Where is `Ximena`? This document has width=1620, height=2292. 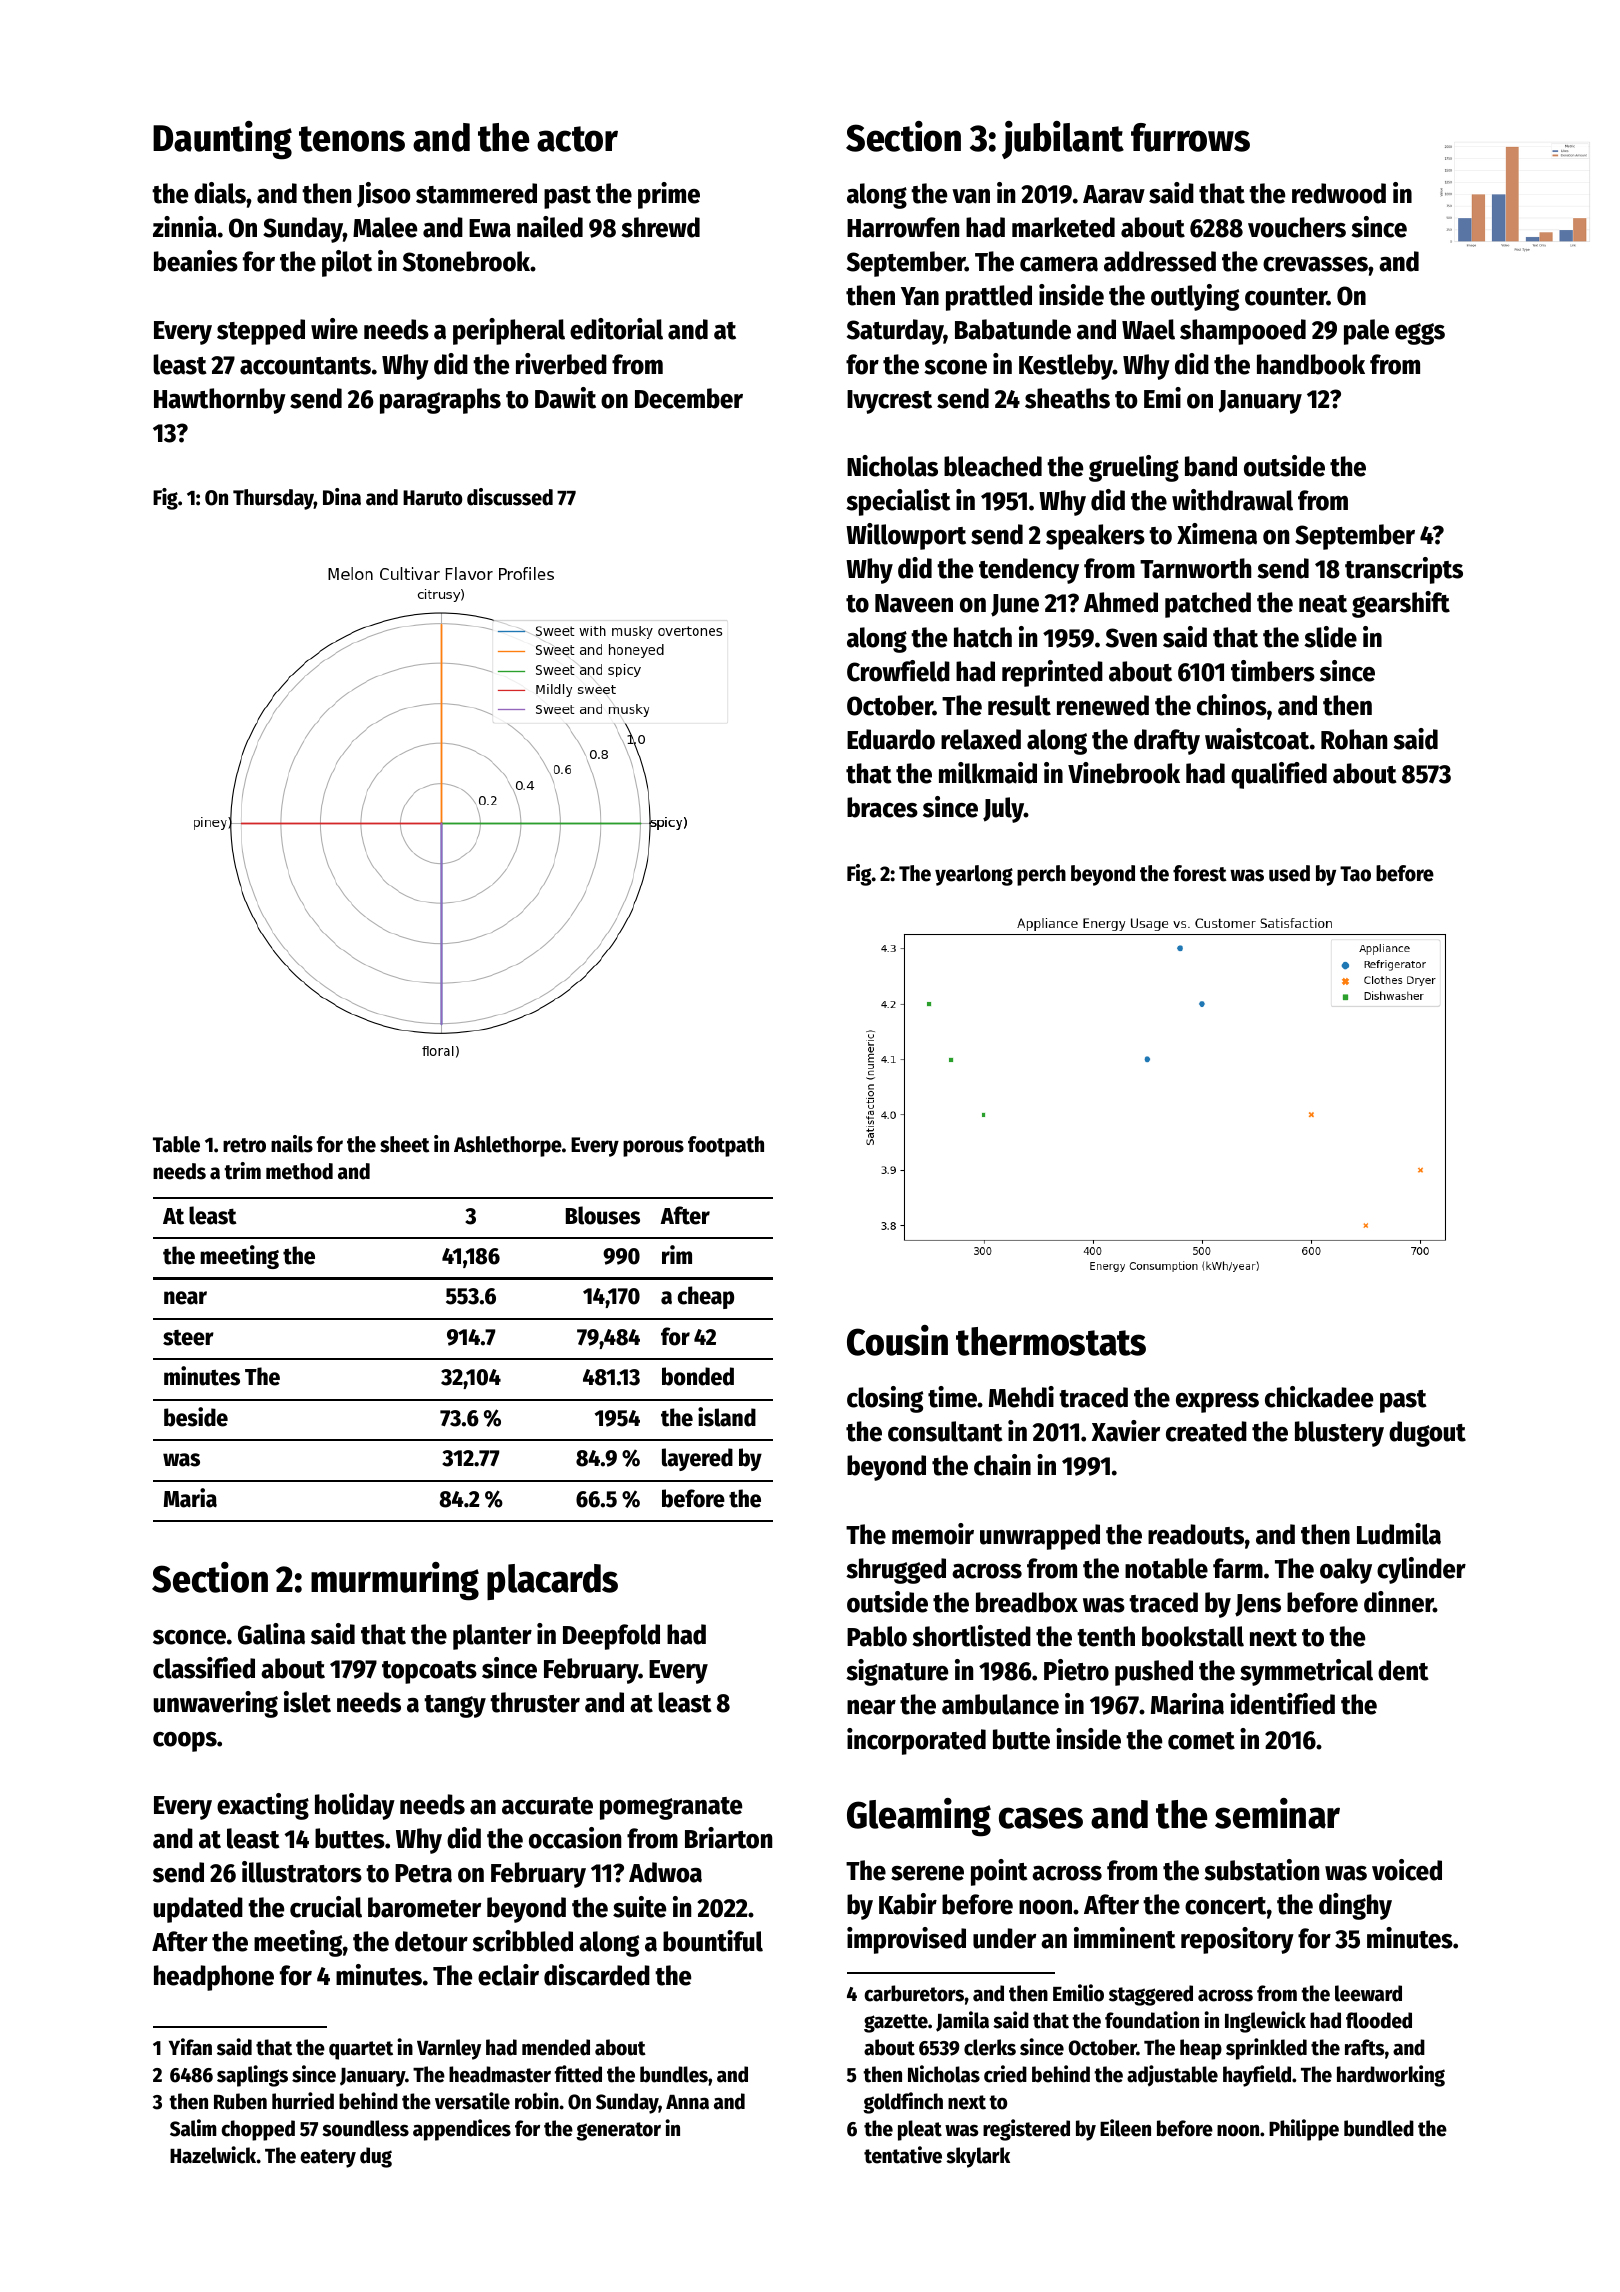
Ximena is located at coordinates (1217, 534).
